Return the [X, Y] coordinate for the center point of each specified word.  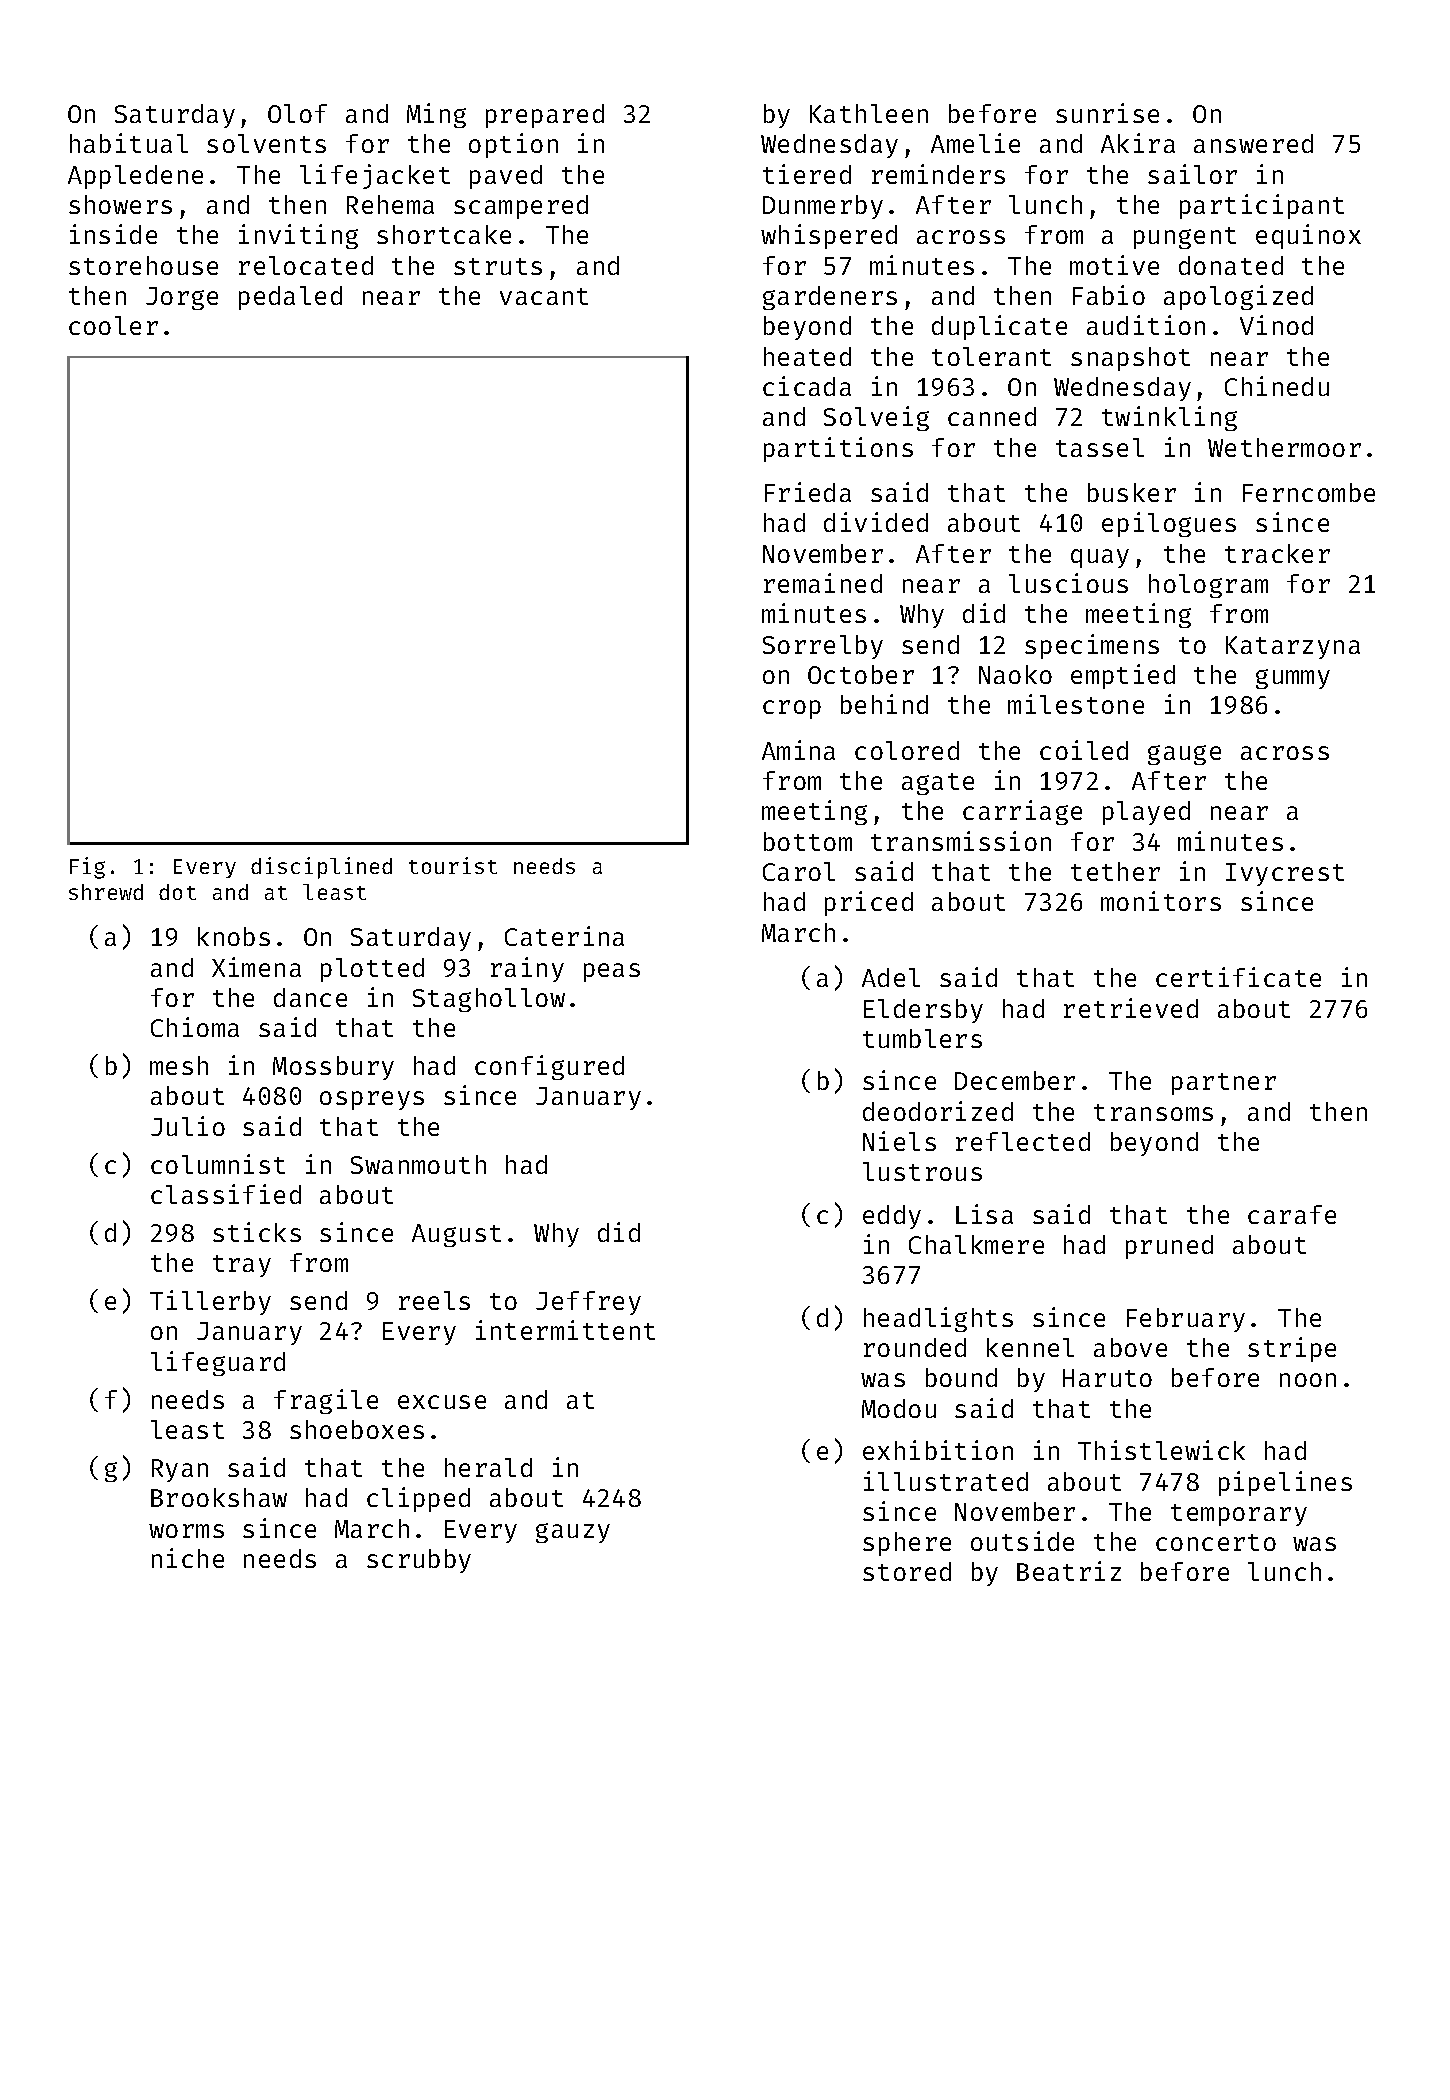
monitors [1161, 901]
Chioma [195, 1027]
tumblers [922, 1038]
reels [434, 1300]
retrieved [1131, 1008]
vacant [544, 296]
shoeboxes [357, 1429]
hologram [1208, 586]
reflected [1023, 1141]
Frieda [808, 492]
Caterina [564, 936]
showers [120, 204]
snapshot [1130, 359]
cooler [113, 325]
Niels [899, 1141]
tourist [453, 865]
